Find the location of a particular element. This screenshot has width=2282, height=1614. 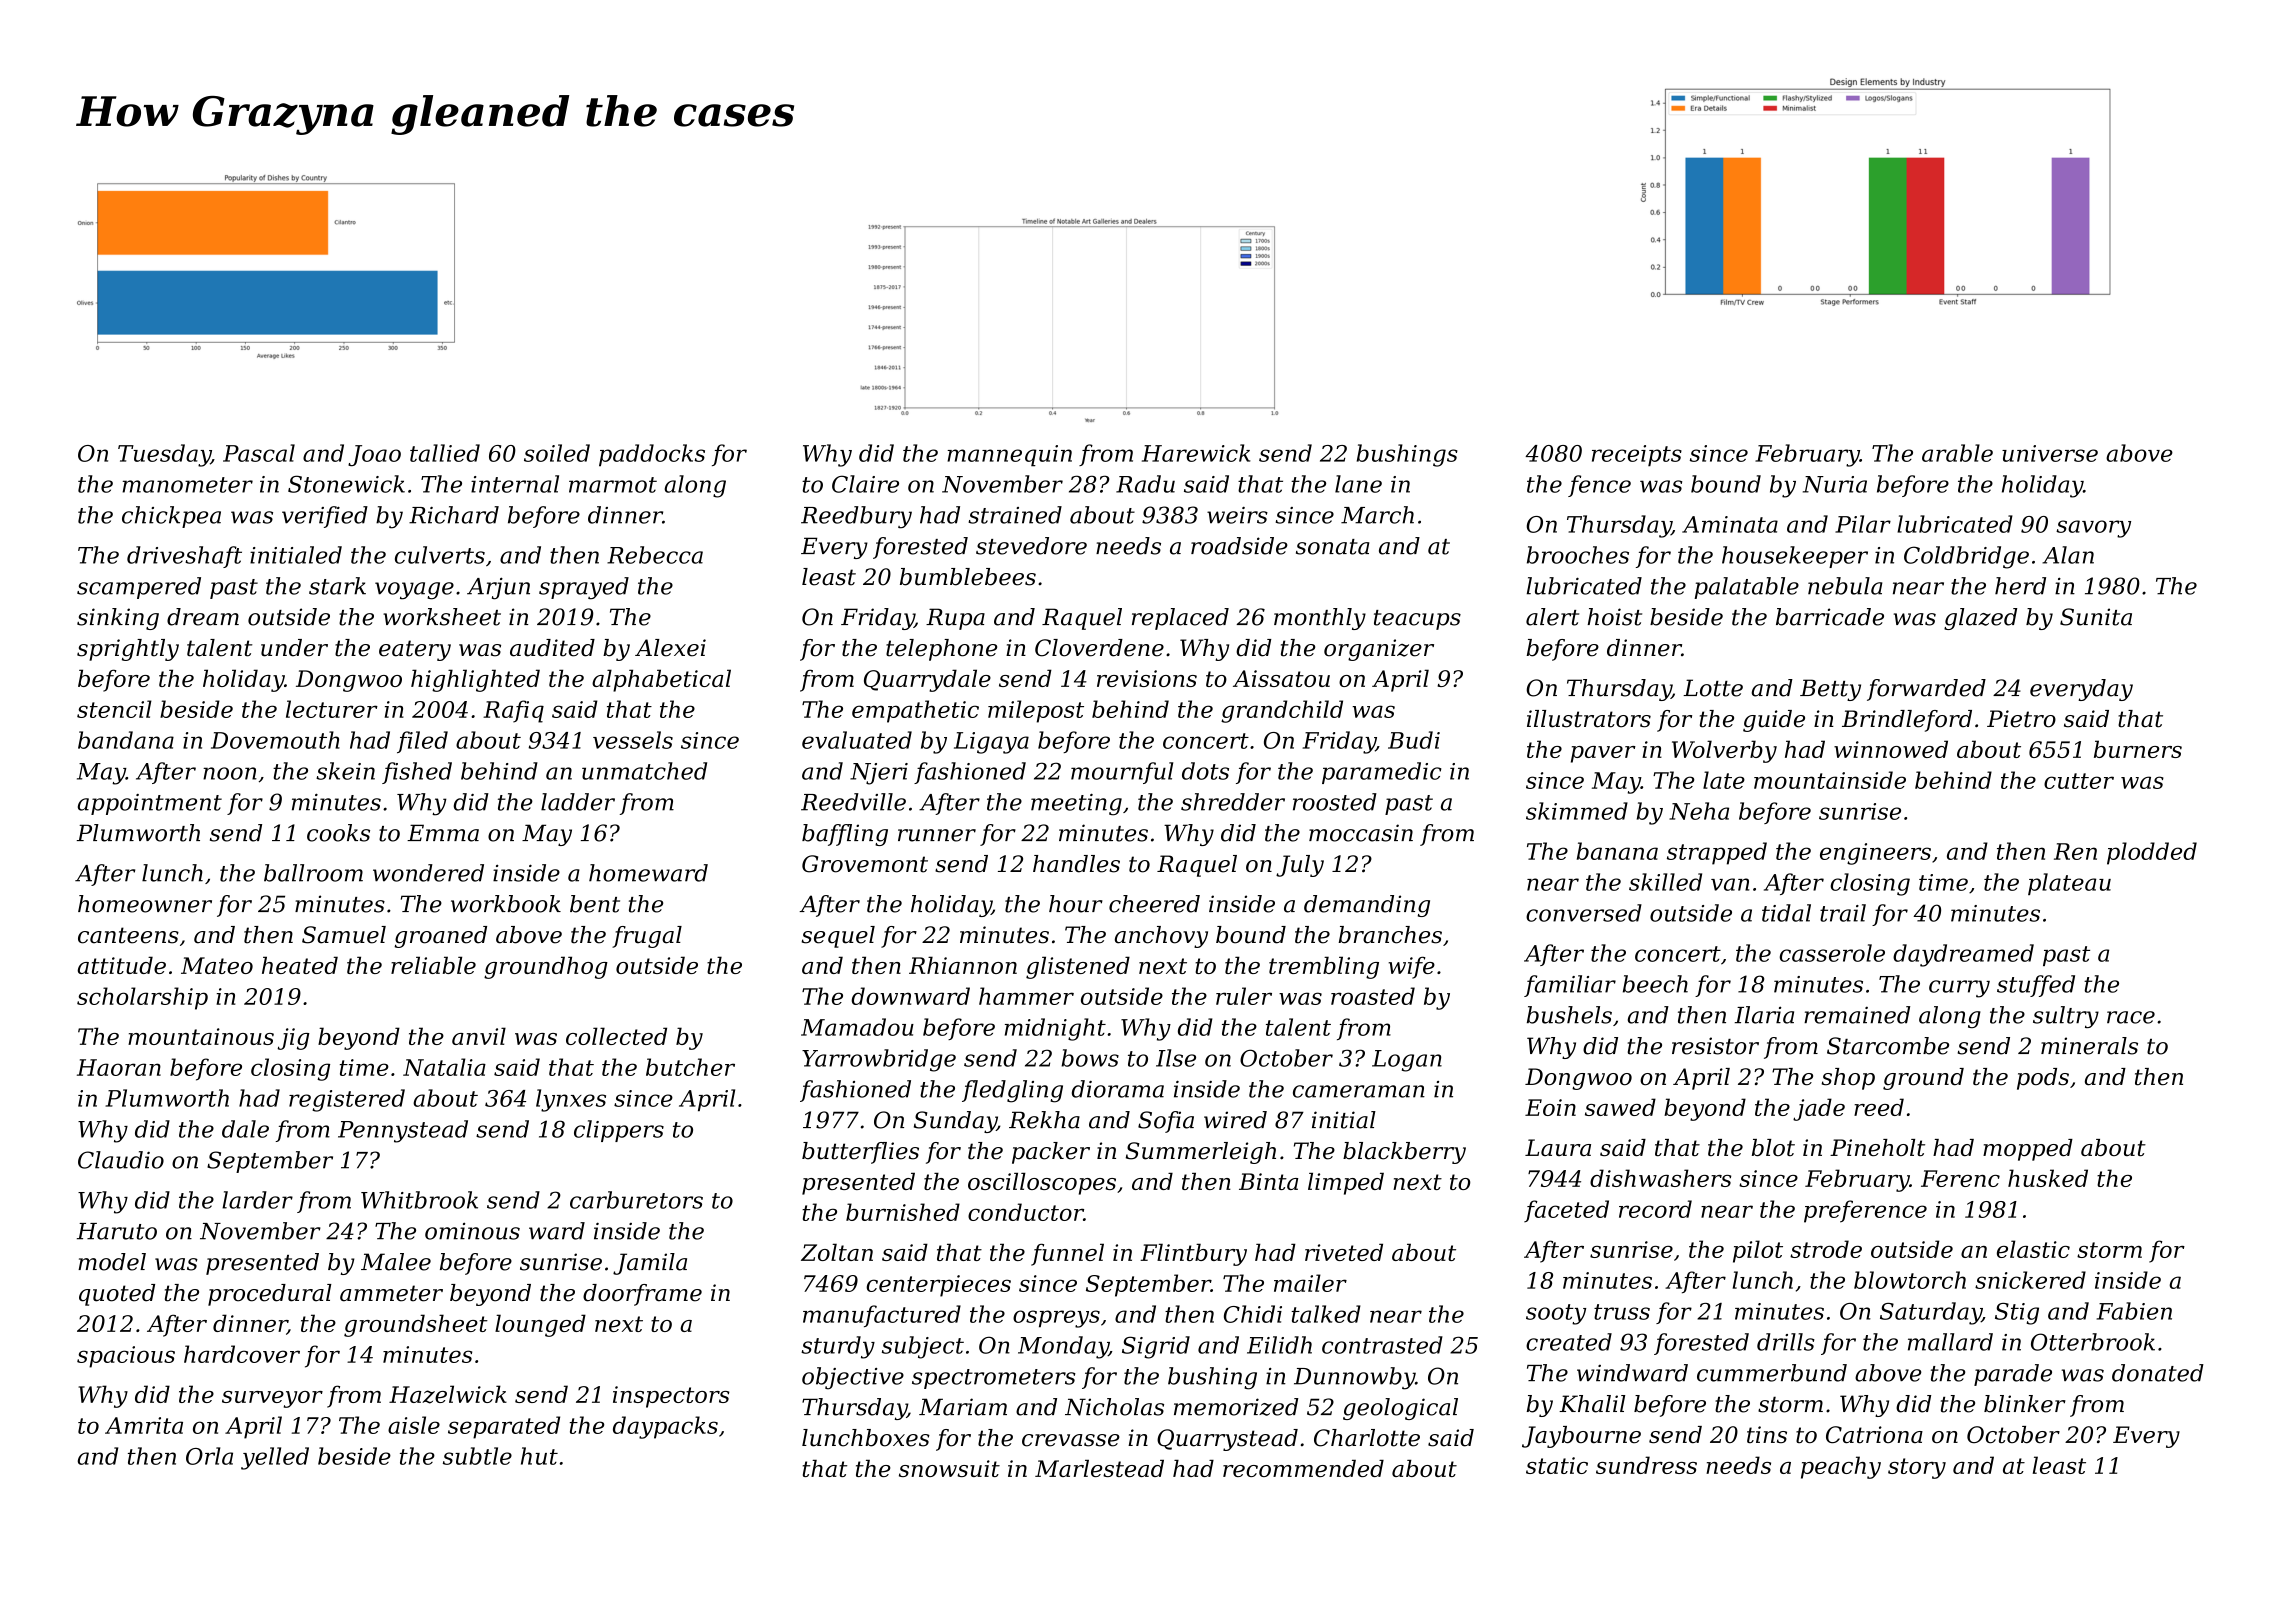

packer is located at coordinates (1051, 1153).
